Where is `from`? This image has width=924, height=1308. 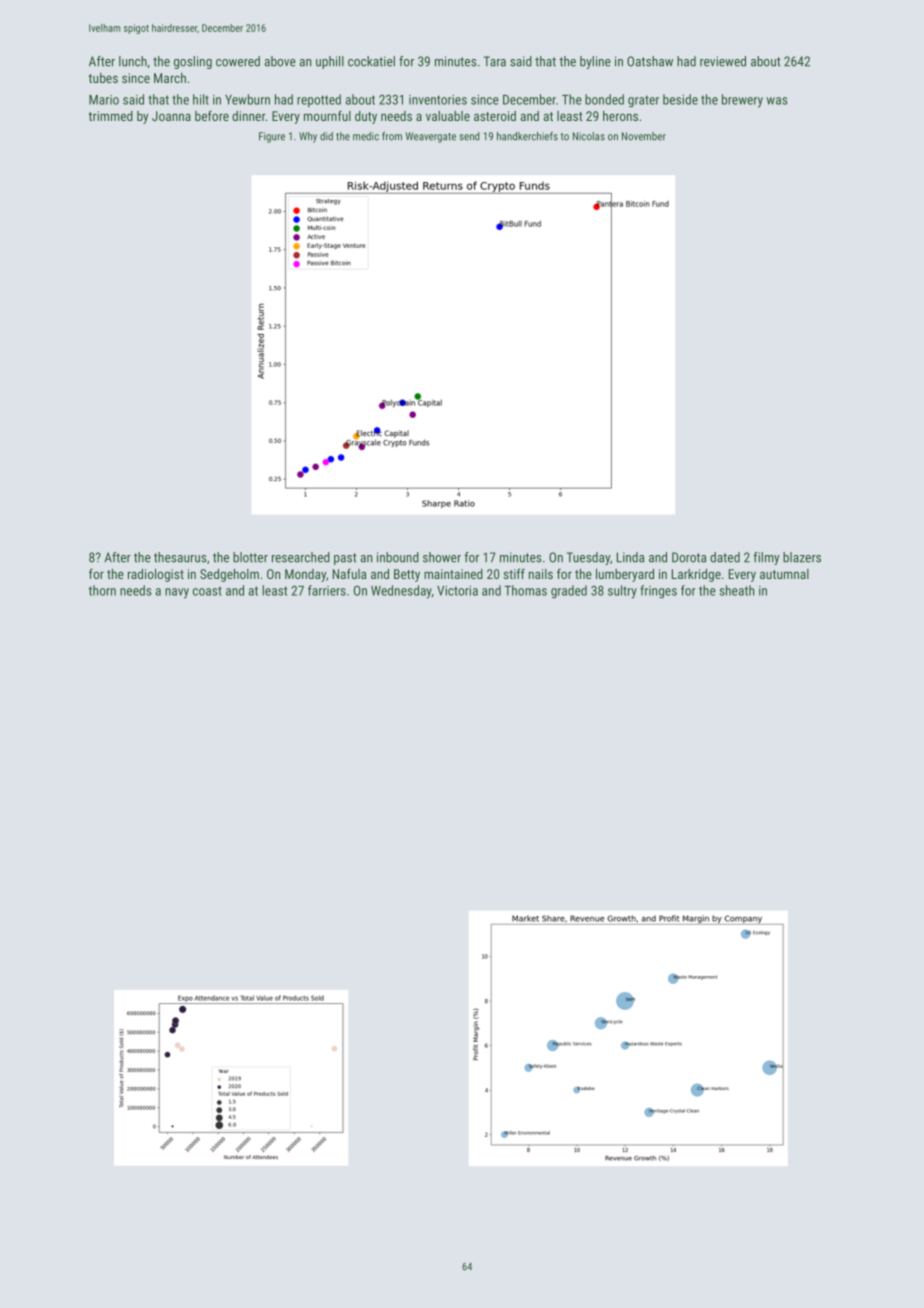
from is located at coordinates (392, 136).
